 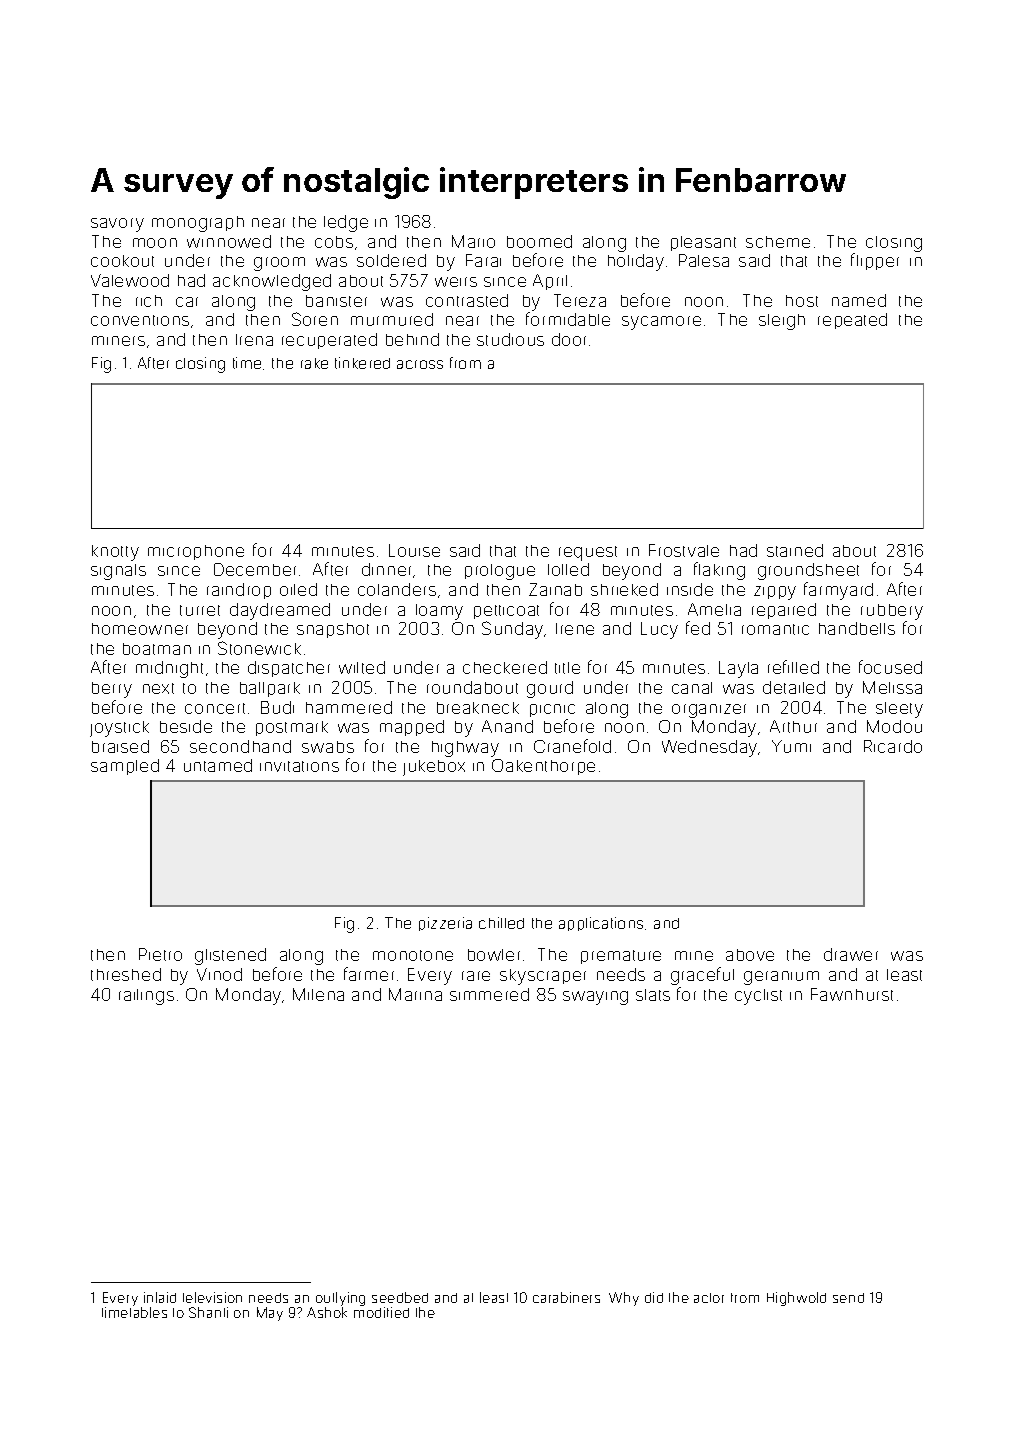 I want to click on monograph, so click(x=198, y=224).
